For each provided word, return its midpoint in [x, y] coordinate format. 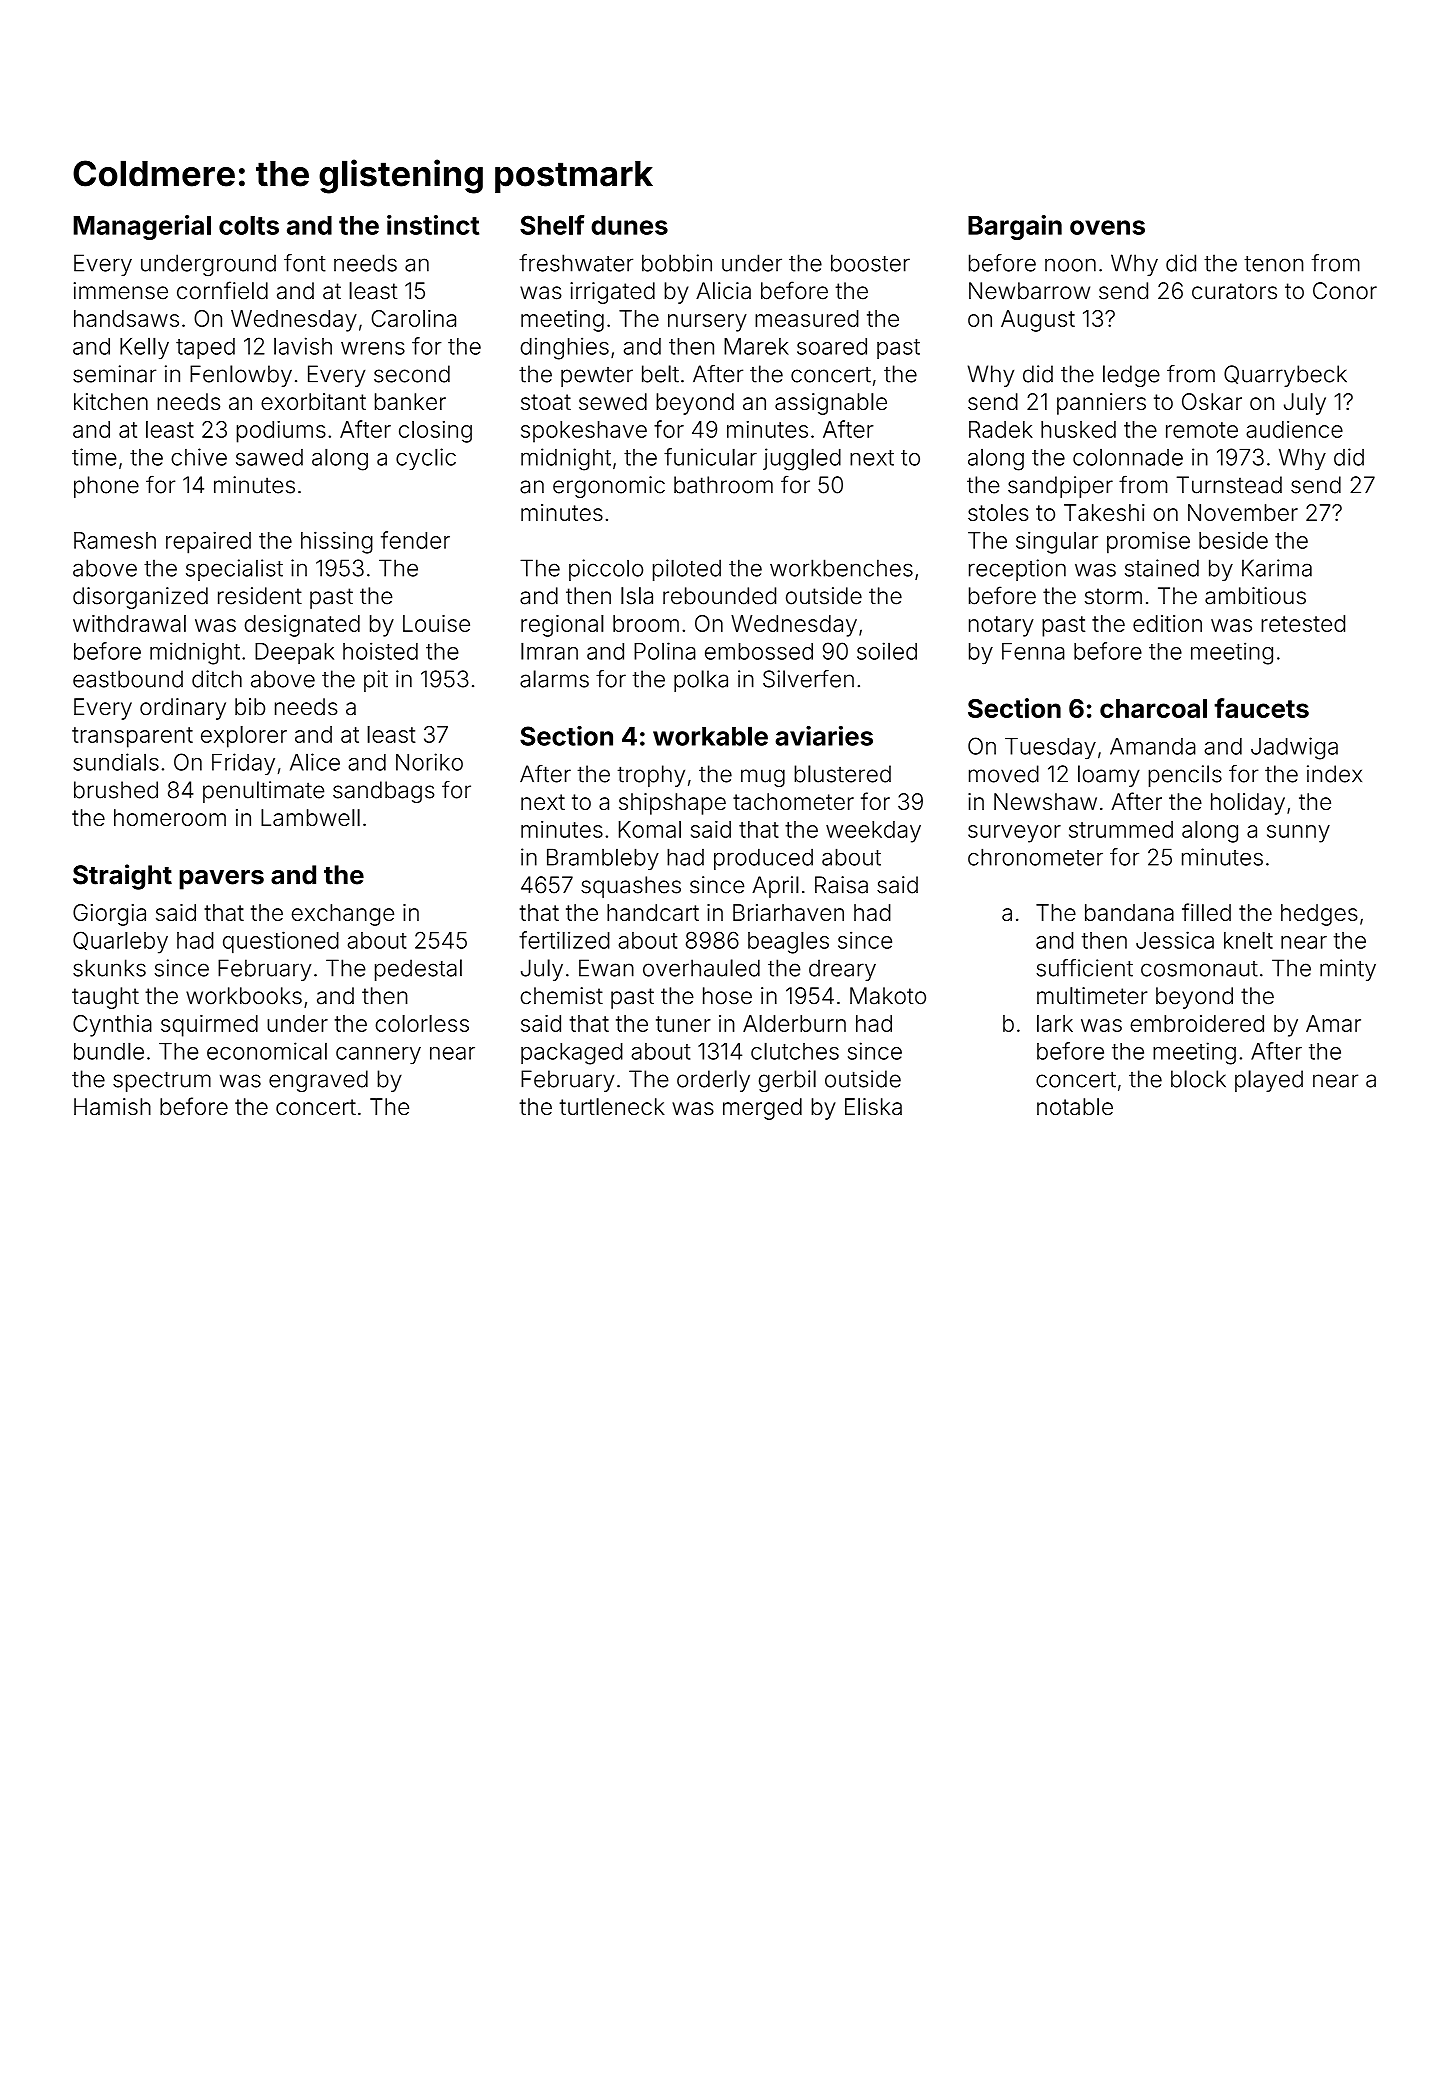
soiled [887, 651]
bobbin [677, 263]
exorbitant [313, 401]
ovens [1107, 227]
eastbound [128, 679]
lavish [303, 346]
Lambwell [310, 817]
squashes [631, 887]
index [1334, 774]
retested [1303, 623]
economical [267, 1051]
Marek [756, 346]
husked [1078, 429]
